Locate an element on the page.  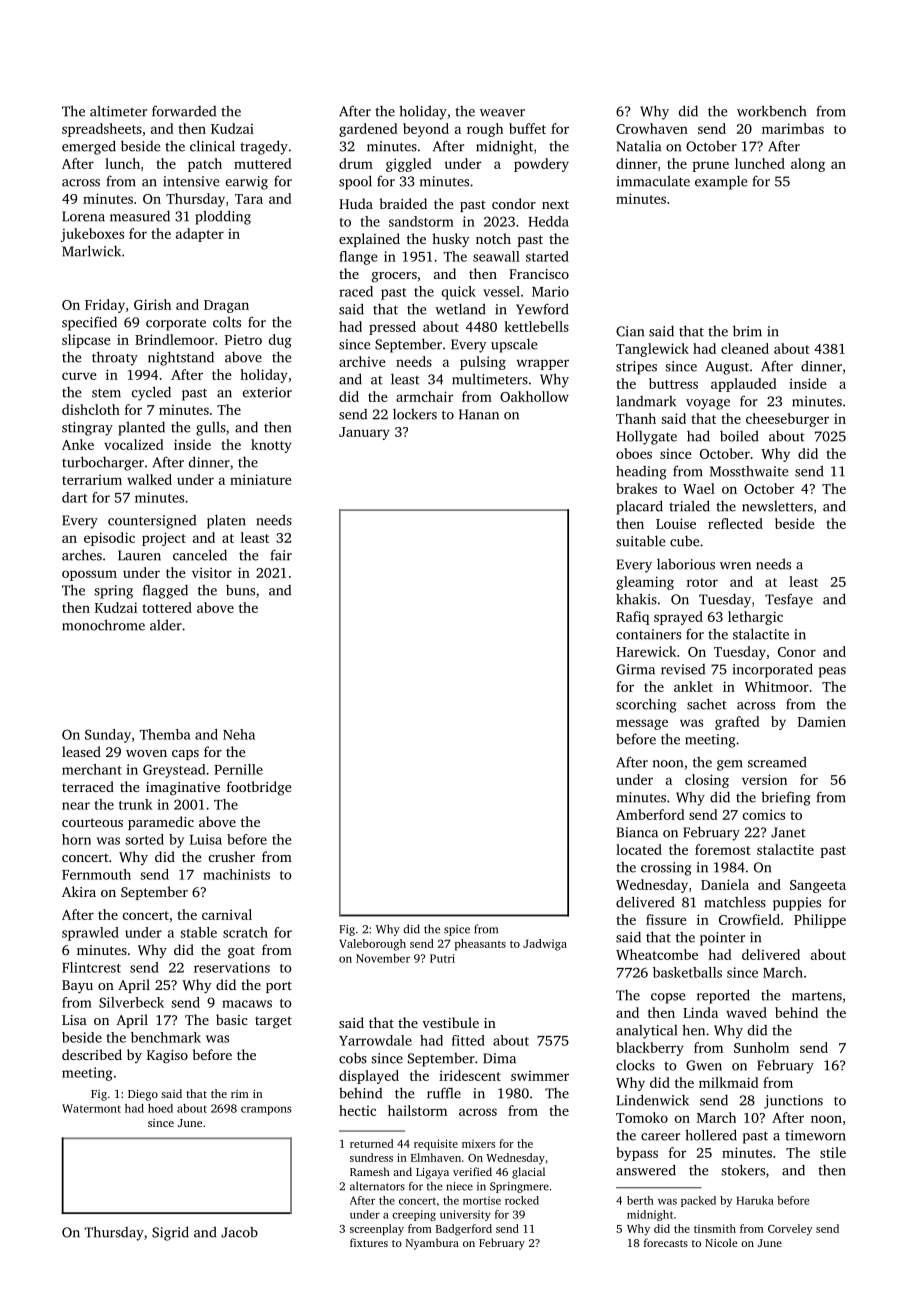
kettlebells is located at coordinates (536, 326).
